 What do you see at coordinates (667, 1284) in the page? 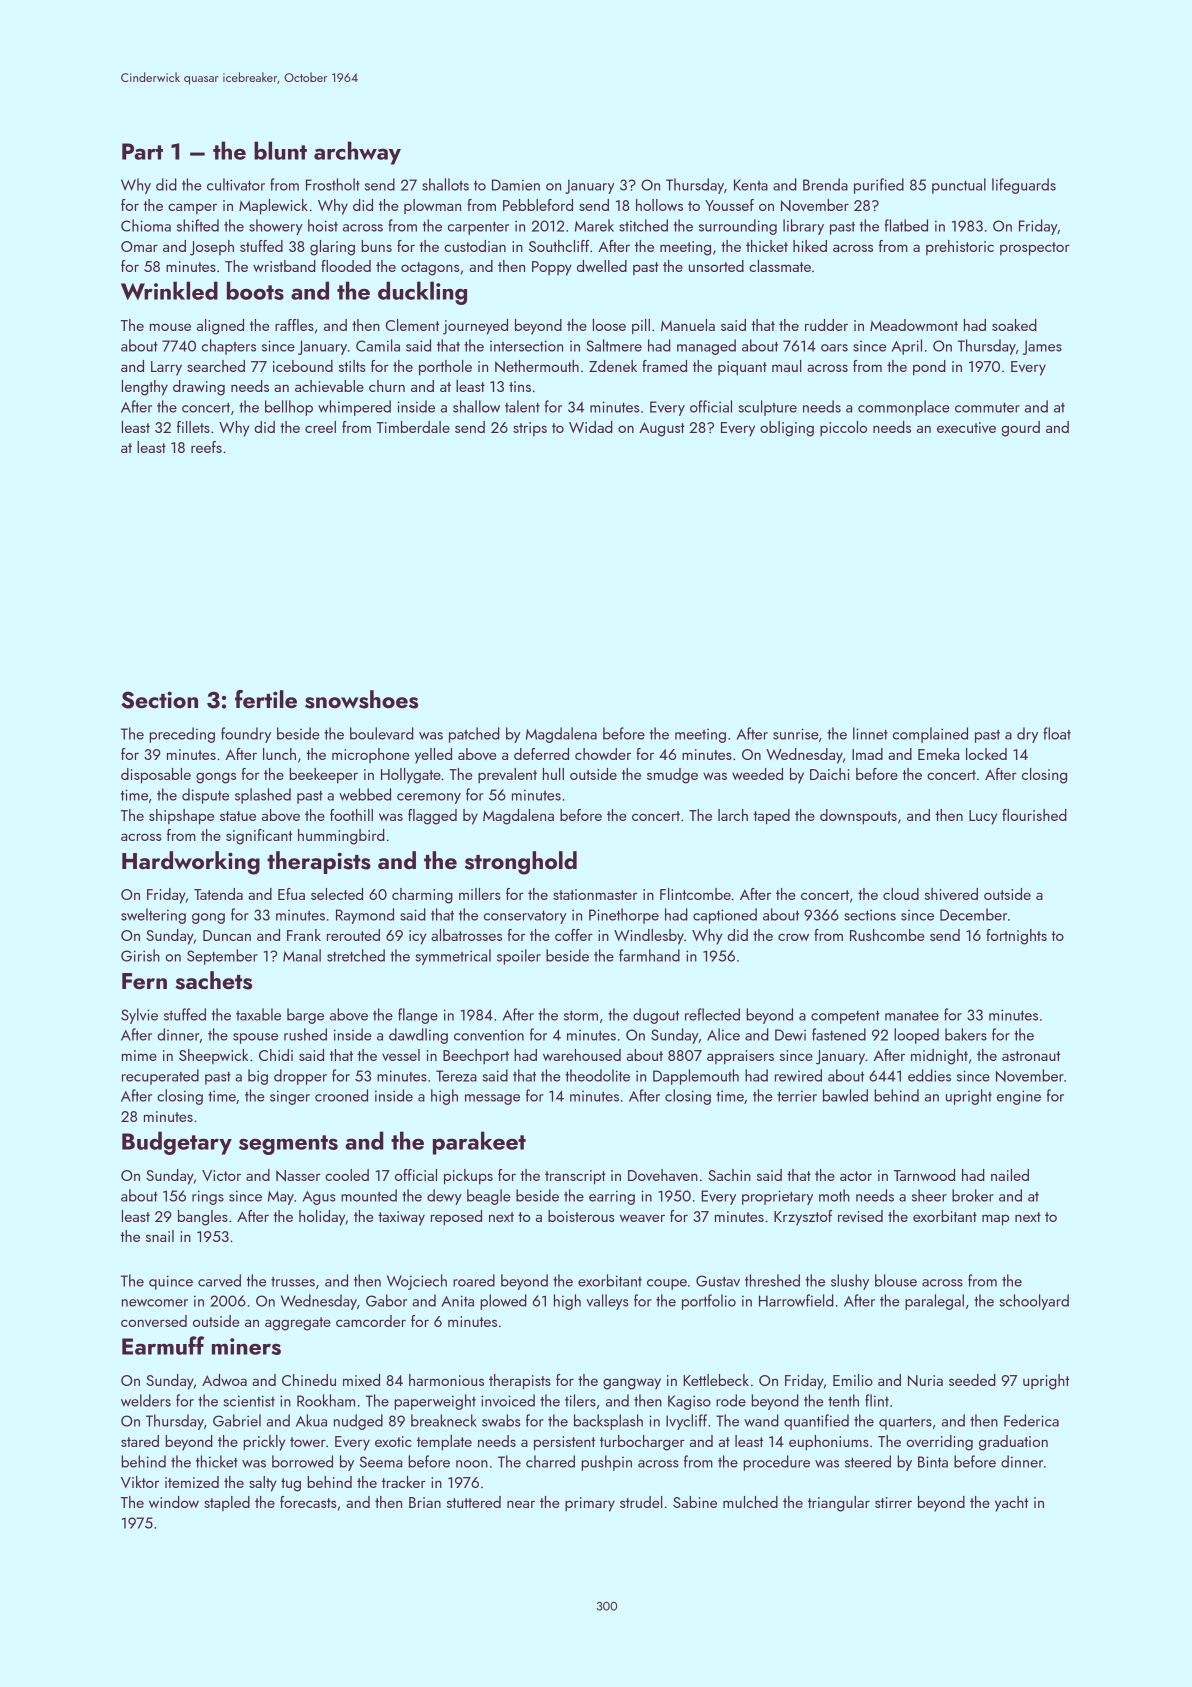
I see `coupe` at bounding box center [667, 1284].
